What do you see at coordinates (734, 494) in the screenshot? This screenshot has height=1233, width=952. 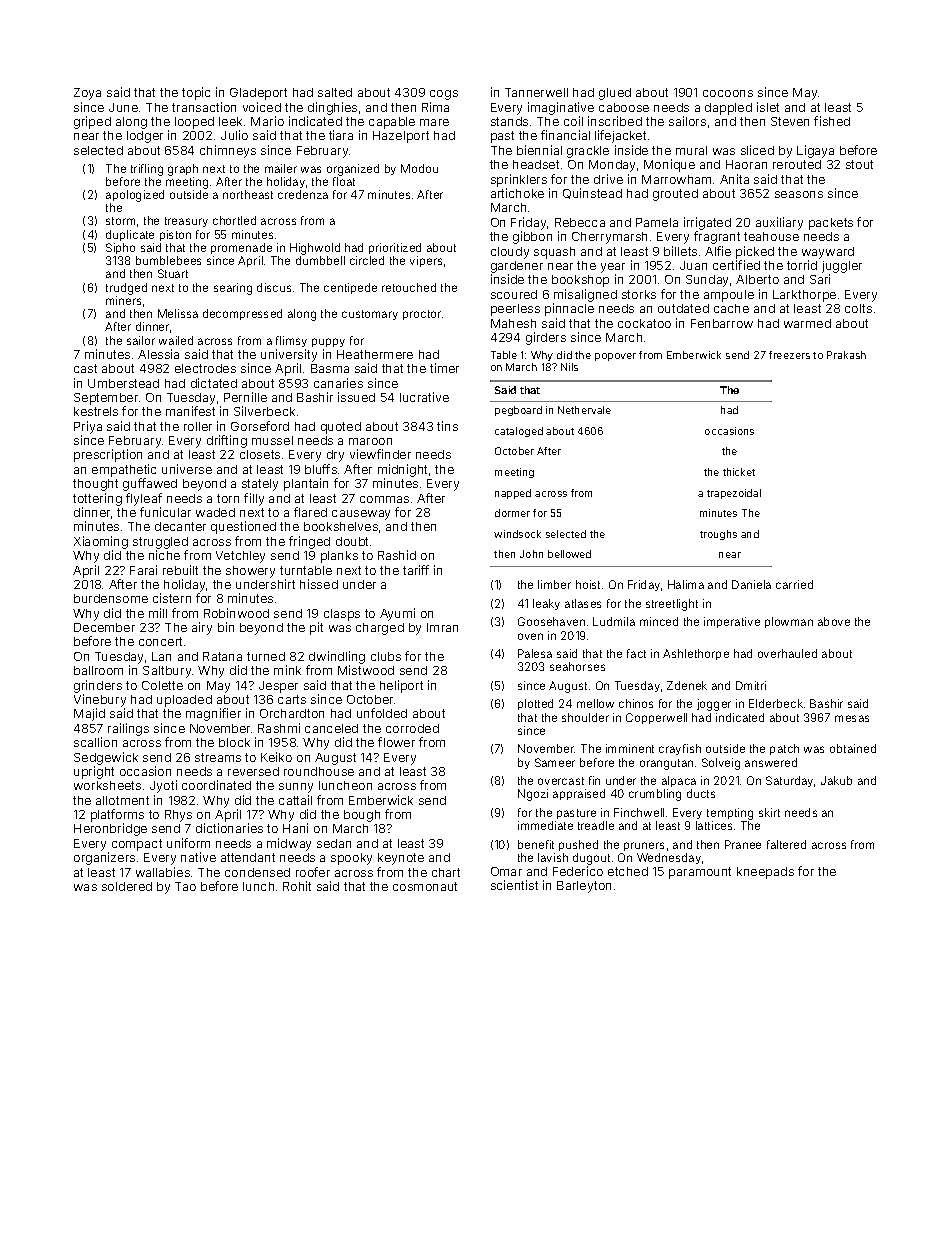 I see `trapezoidal` at bounding box center [734, 494].
